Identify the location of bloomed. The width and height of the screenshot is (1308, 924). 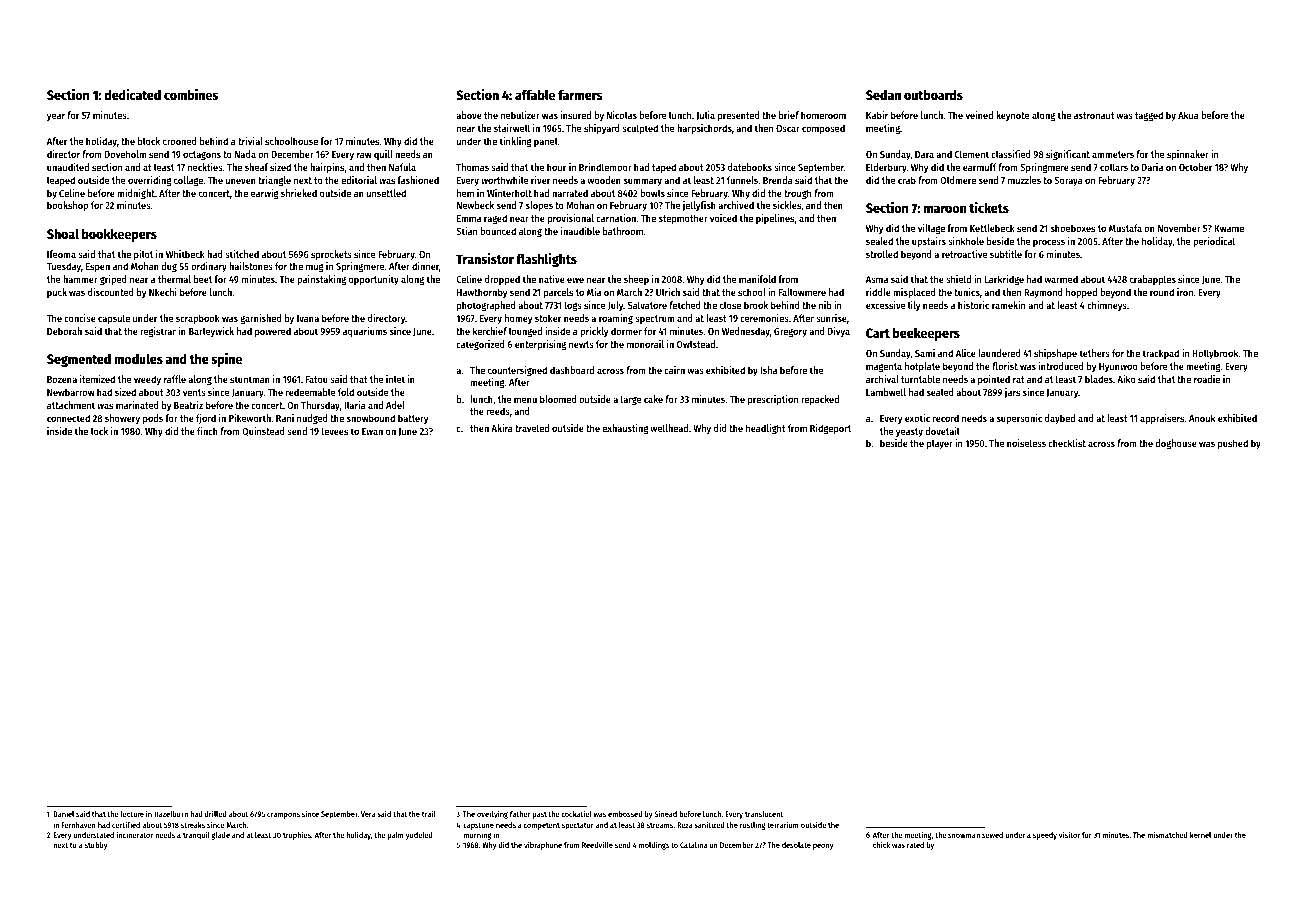
(558, 399).
